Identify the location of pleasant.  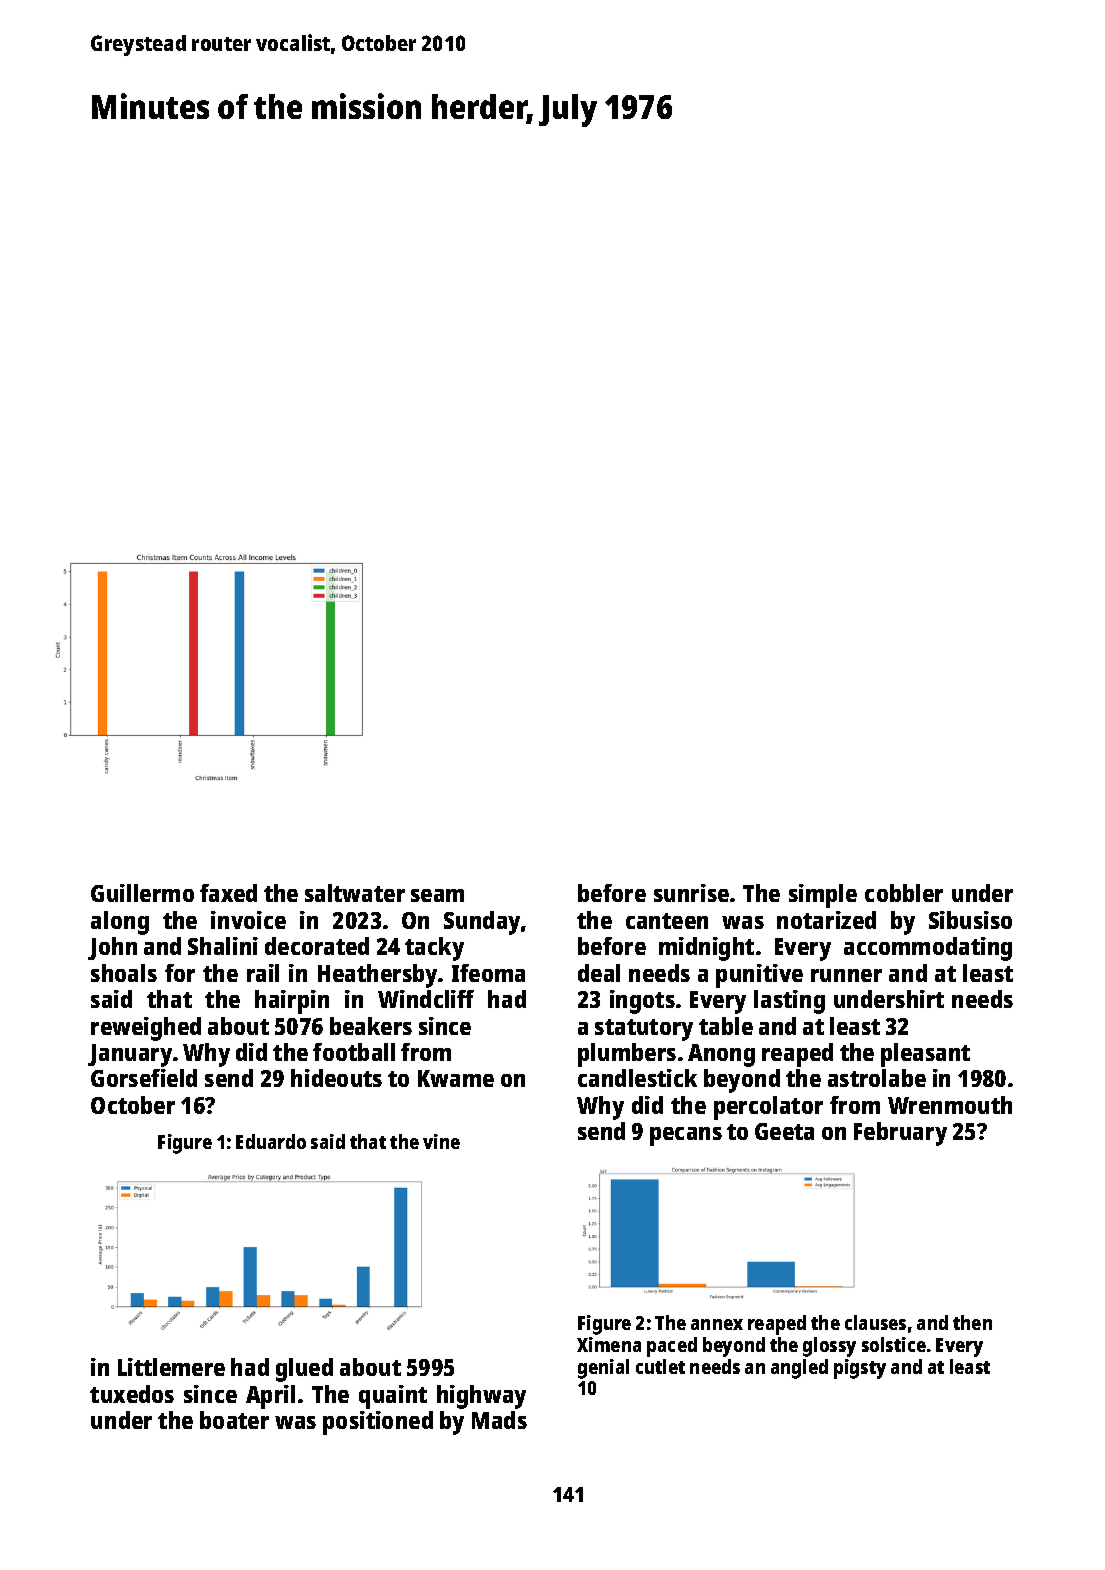
(925, 1055).
